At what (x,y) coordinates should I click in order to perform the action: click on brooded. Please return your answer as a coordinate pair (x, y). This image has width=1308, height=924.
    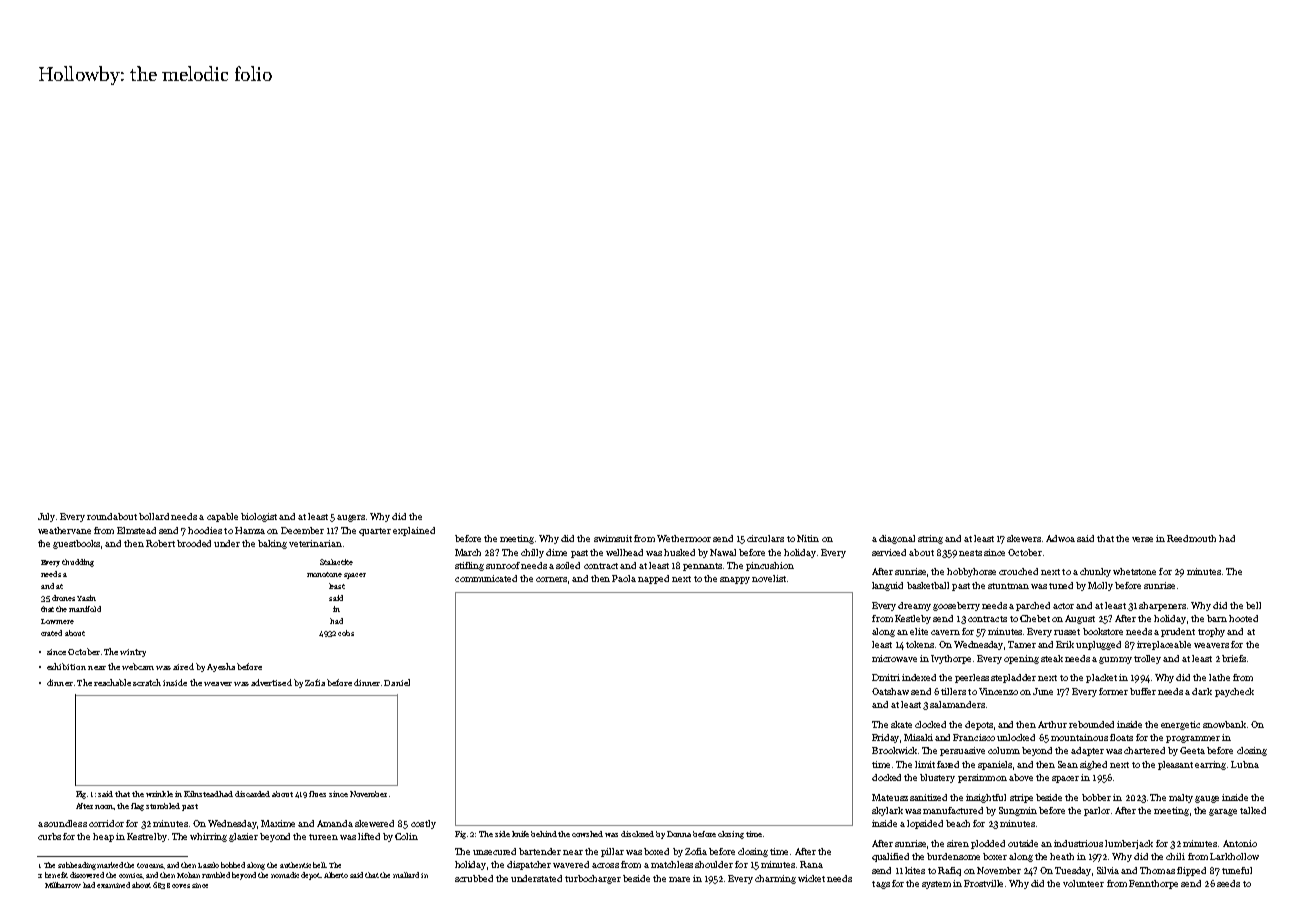
    Looking at the image, I should click on (194, 543).
